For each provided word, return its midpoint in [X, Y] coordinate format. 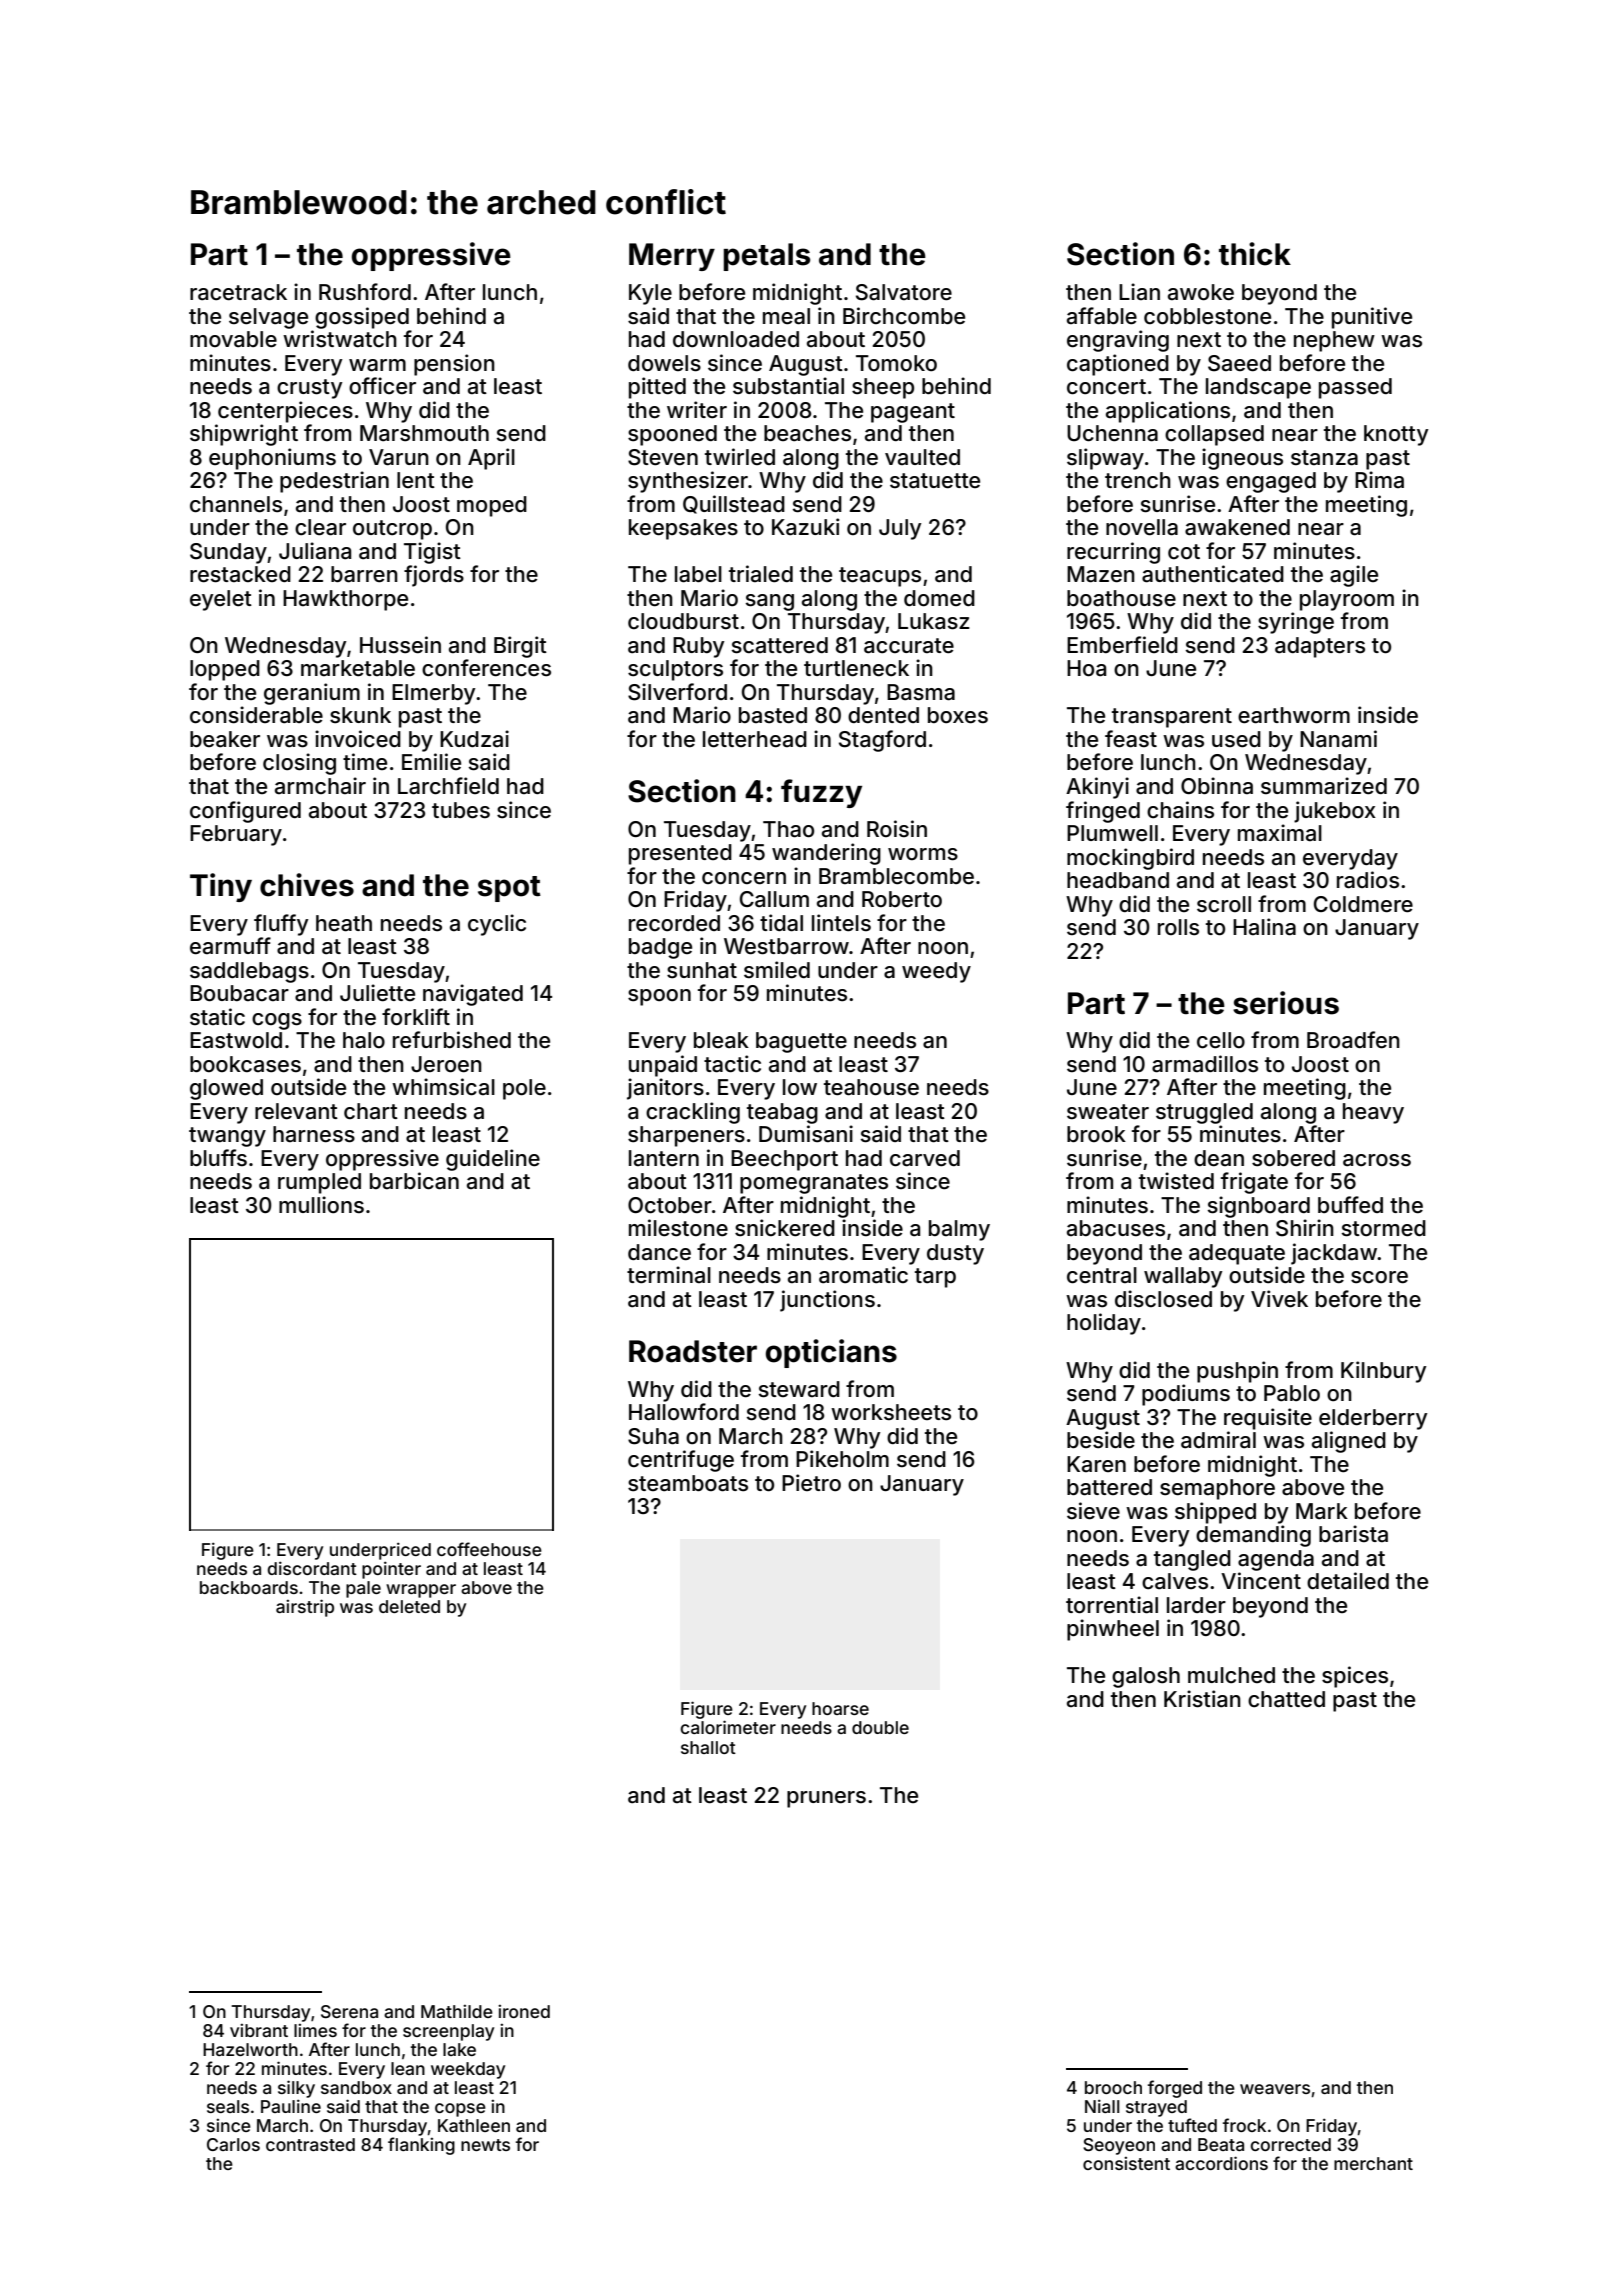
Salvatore [904, 292]
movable [233, 339]
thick [1255, 254]
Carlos [233, 2144]
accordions [1221, 2163]
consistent [1126, 2163]
